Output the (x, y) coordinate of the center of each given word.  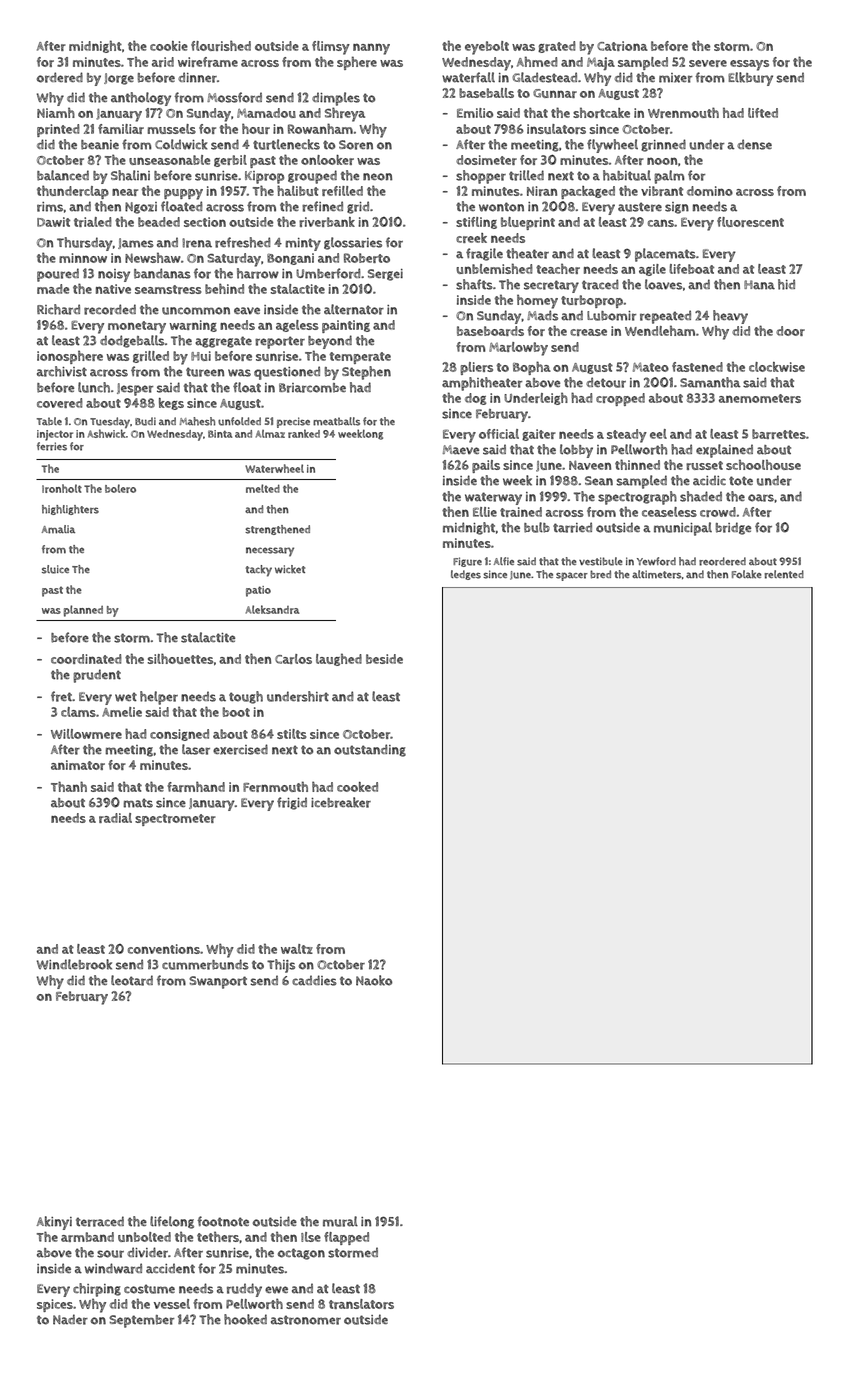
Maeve (461, 450)
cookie (169, 46)
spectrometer (175, 820)
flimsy (331, 48)
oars (761, 498)
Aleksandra (273, 609)
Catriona (622, 46)
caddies (314, 980)
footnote (223, 1221)
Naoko (374, 980)
